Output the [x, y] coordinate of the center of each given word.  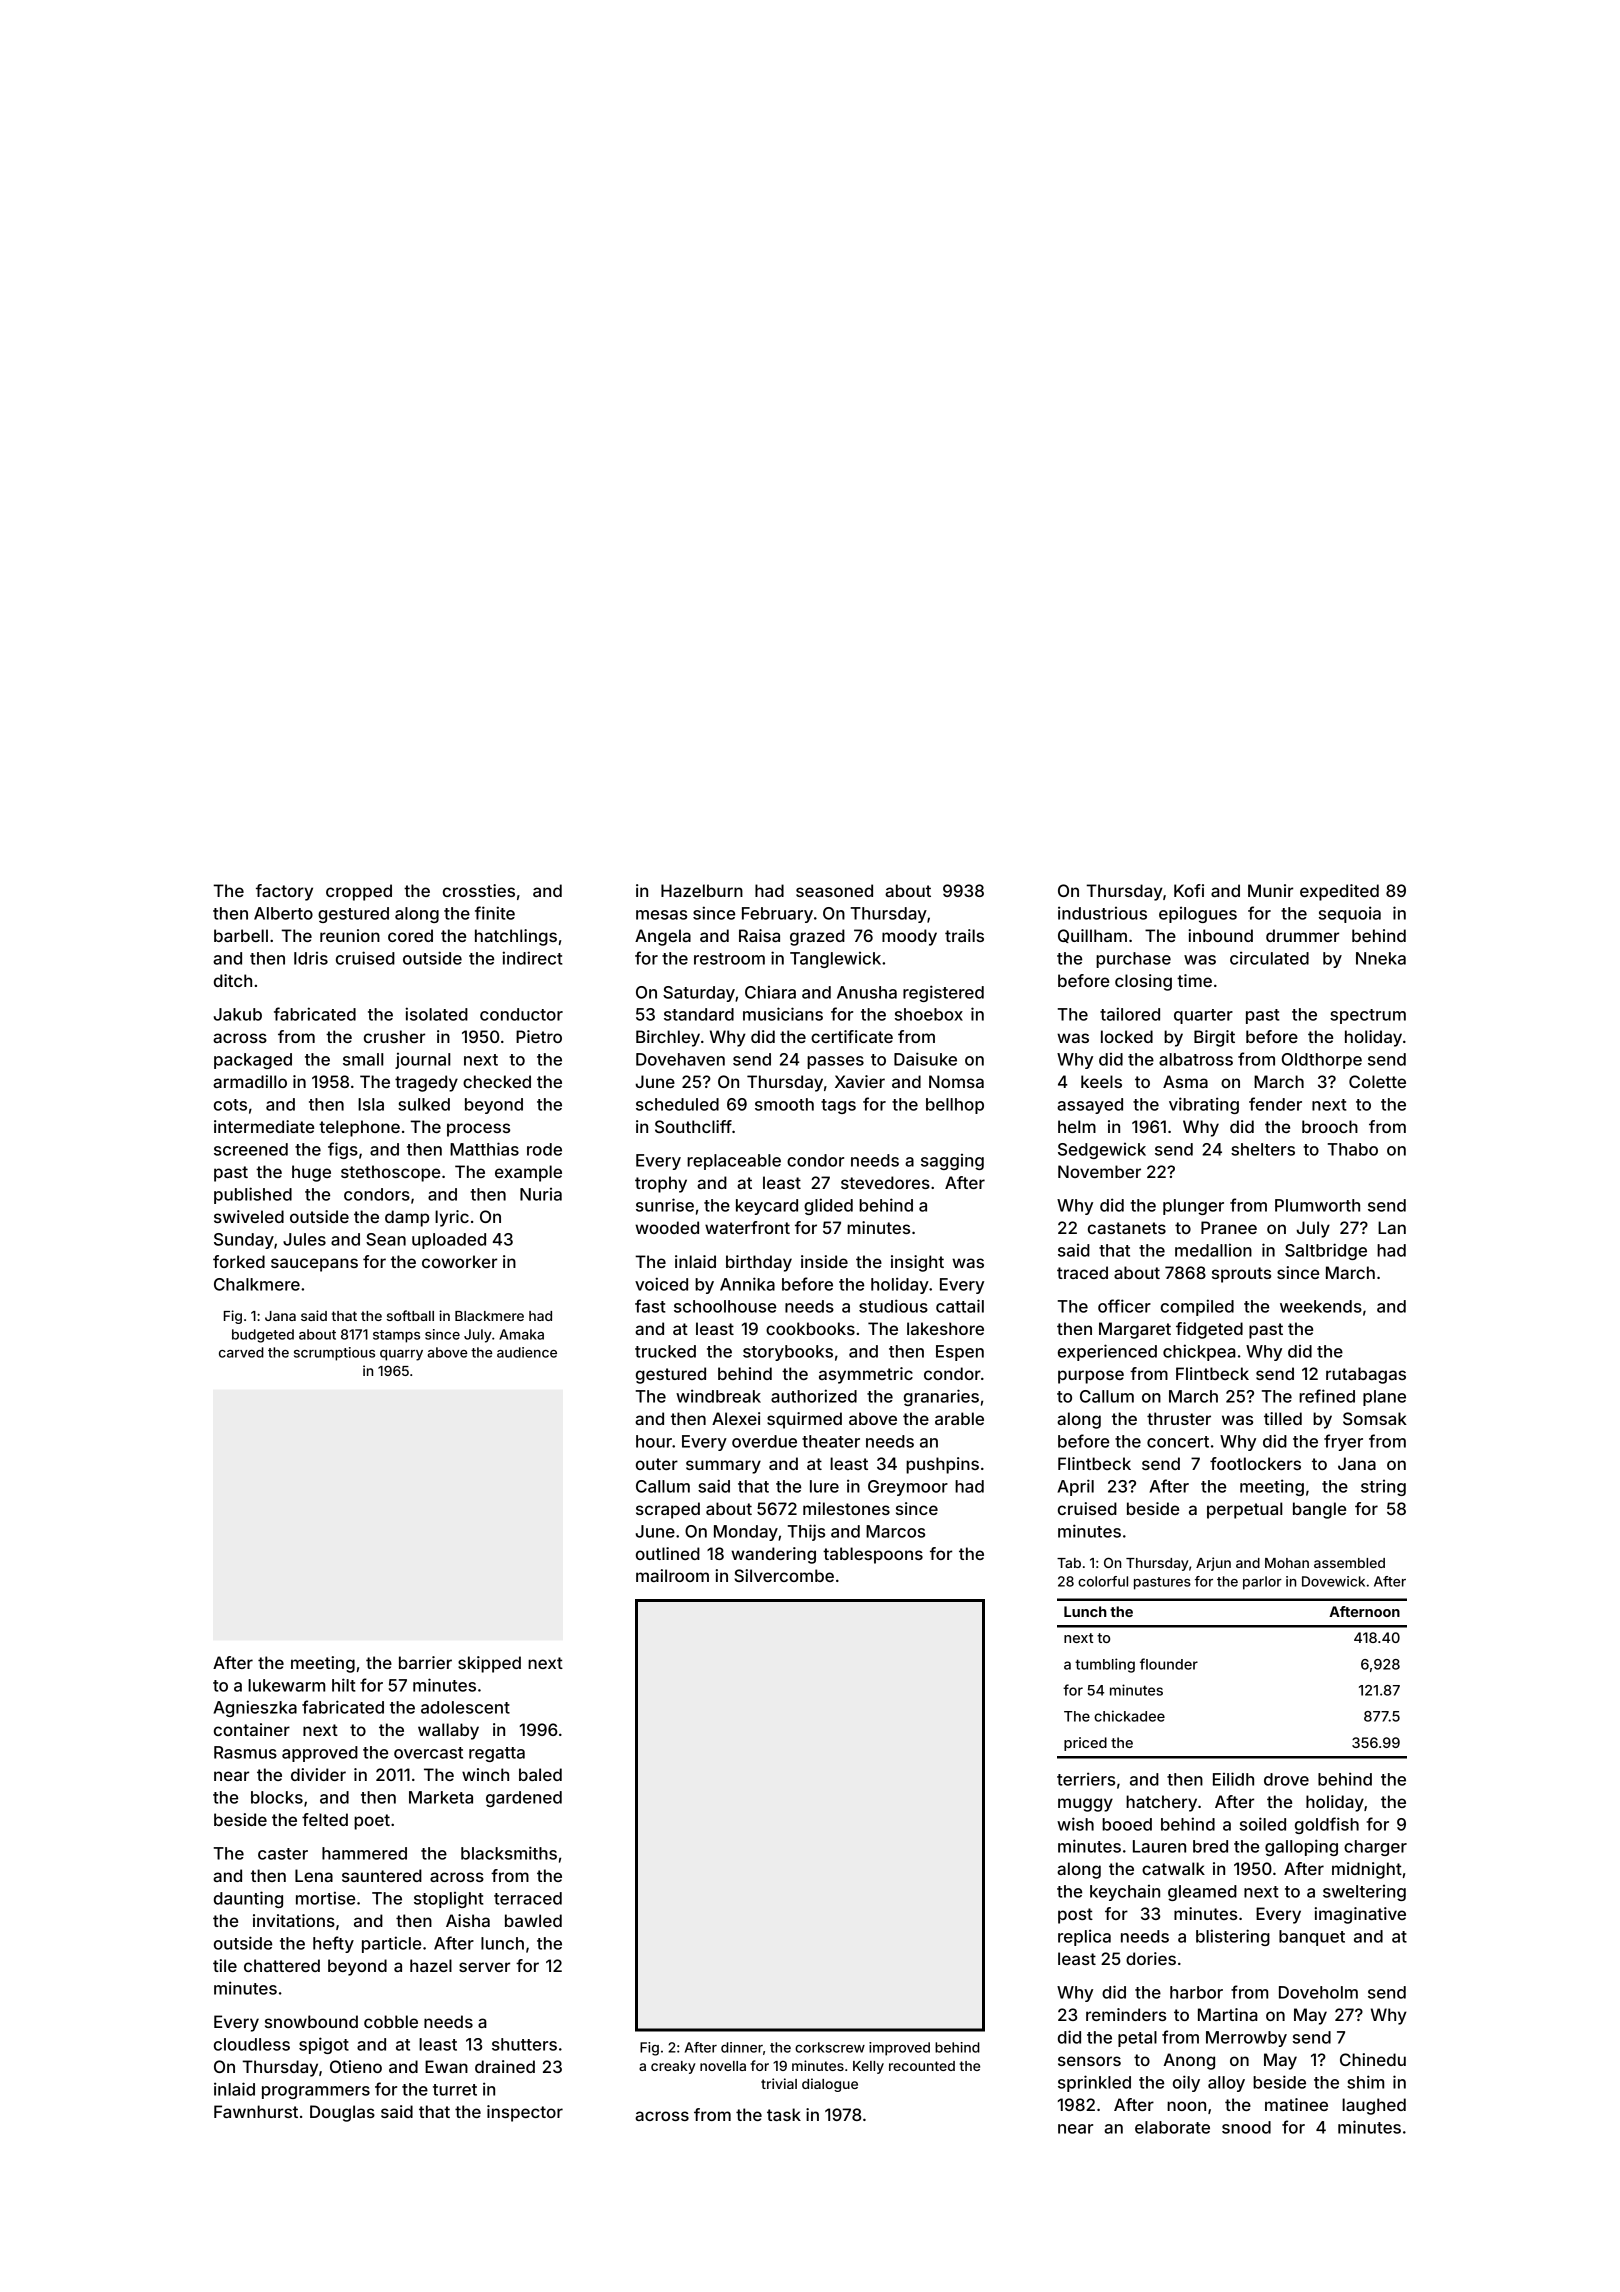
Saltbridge [1326, 1251]
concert [1178, 1442]
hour [654, 1441]
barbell [241, 935]
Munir [1270, 890]
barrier [425, 1662]
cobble [391, 2021]
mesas [661, 915]
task [784, 2114]
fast [650, 1306]
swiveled [249, 1216]
